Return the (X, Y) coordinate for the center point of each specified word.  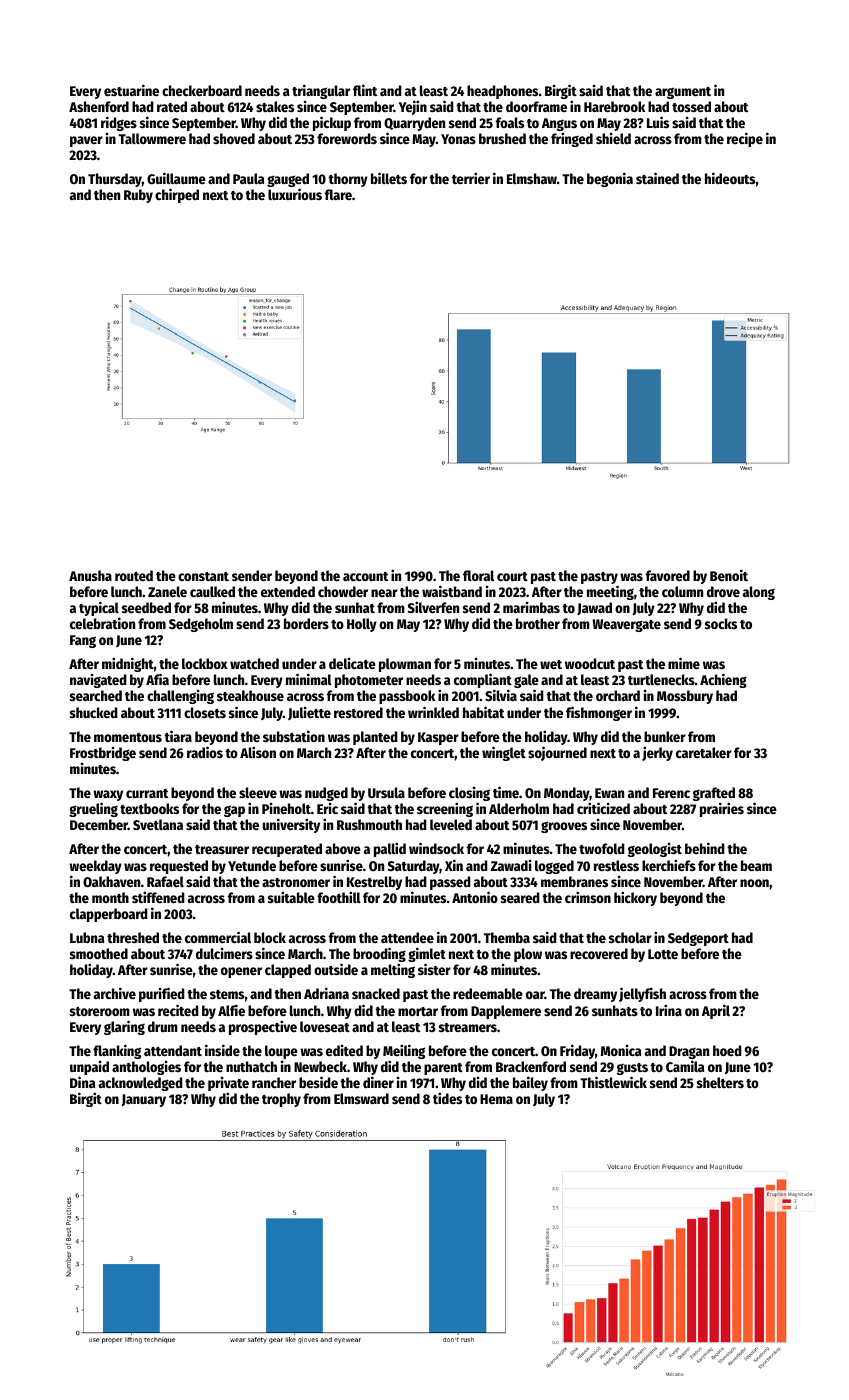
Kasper (438, 738)
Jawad (594, 608)
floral (478, 575)
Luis (658, 122)
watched (254, 663)
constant (203, 576)
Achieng (723, 680)
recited (178, 1010)
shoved (234, 138)
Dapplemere (506, 1012)
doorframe (536, 106)
